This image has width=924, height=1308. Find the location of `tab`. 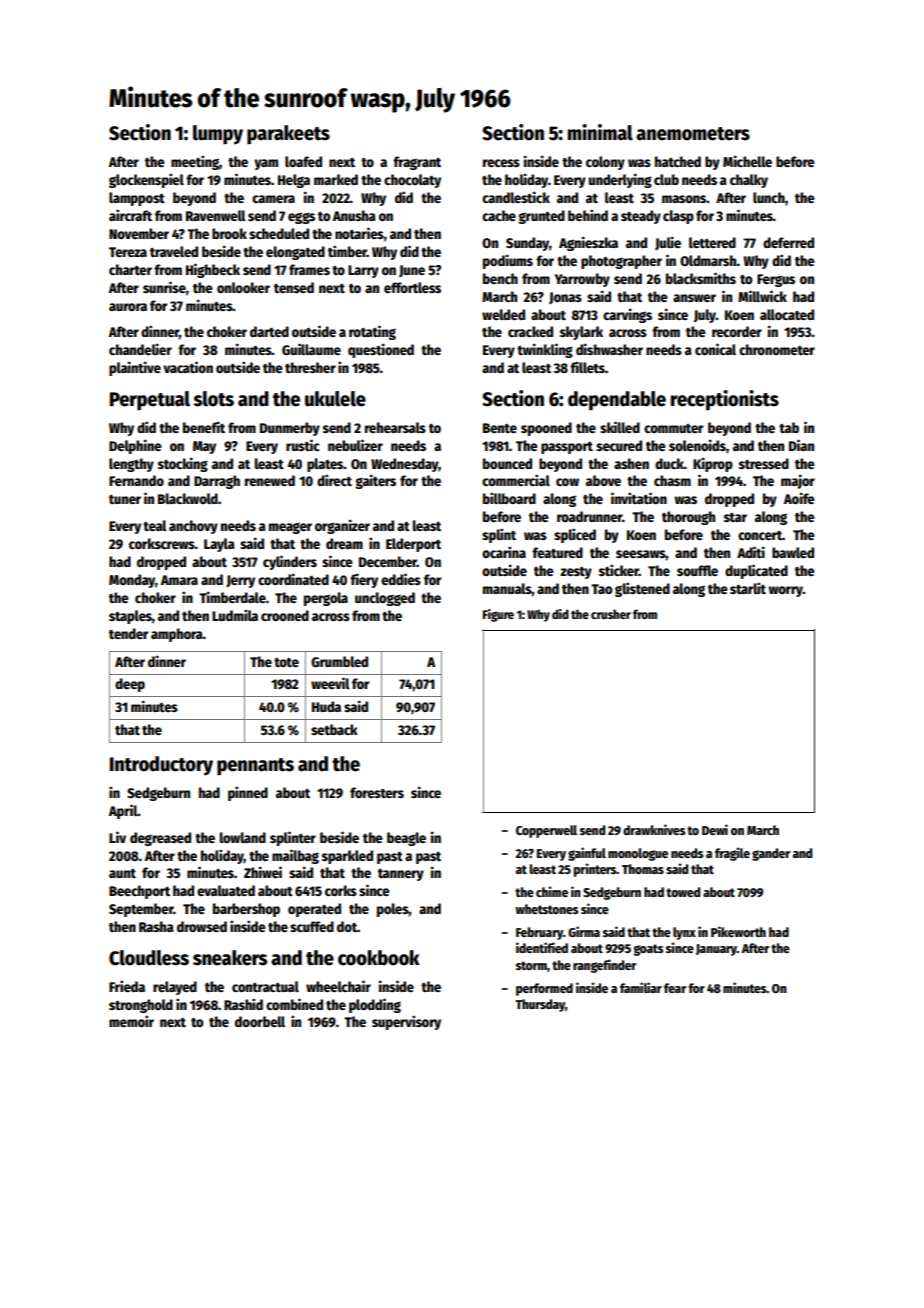

tab is located at coordinates (789, 427).
